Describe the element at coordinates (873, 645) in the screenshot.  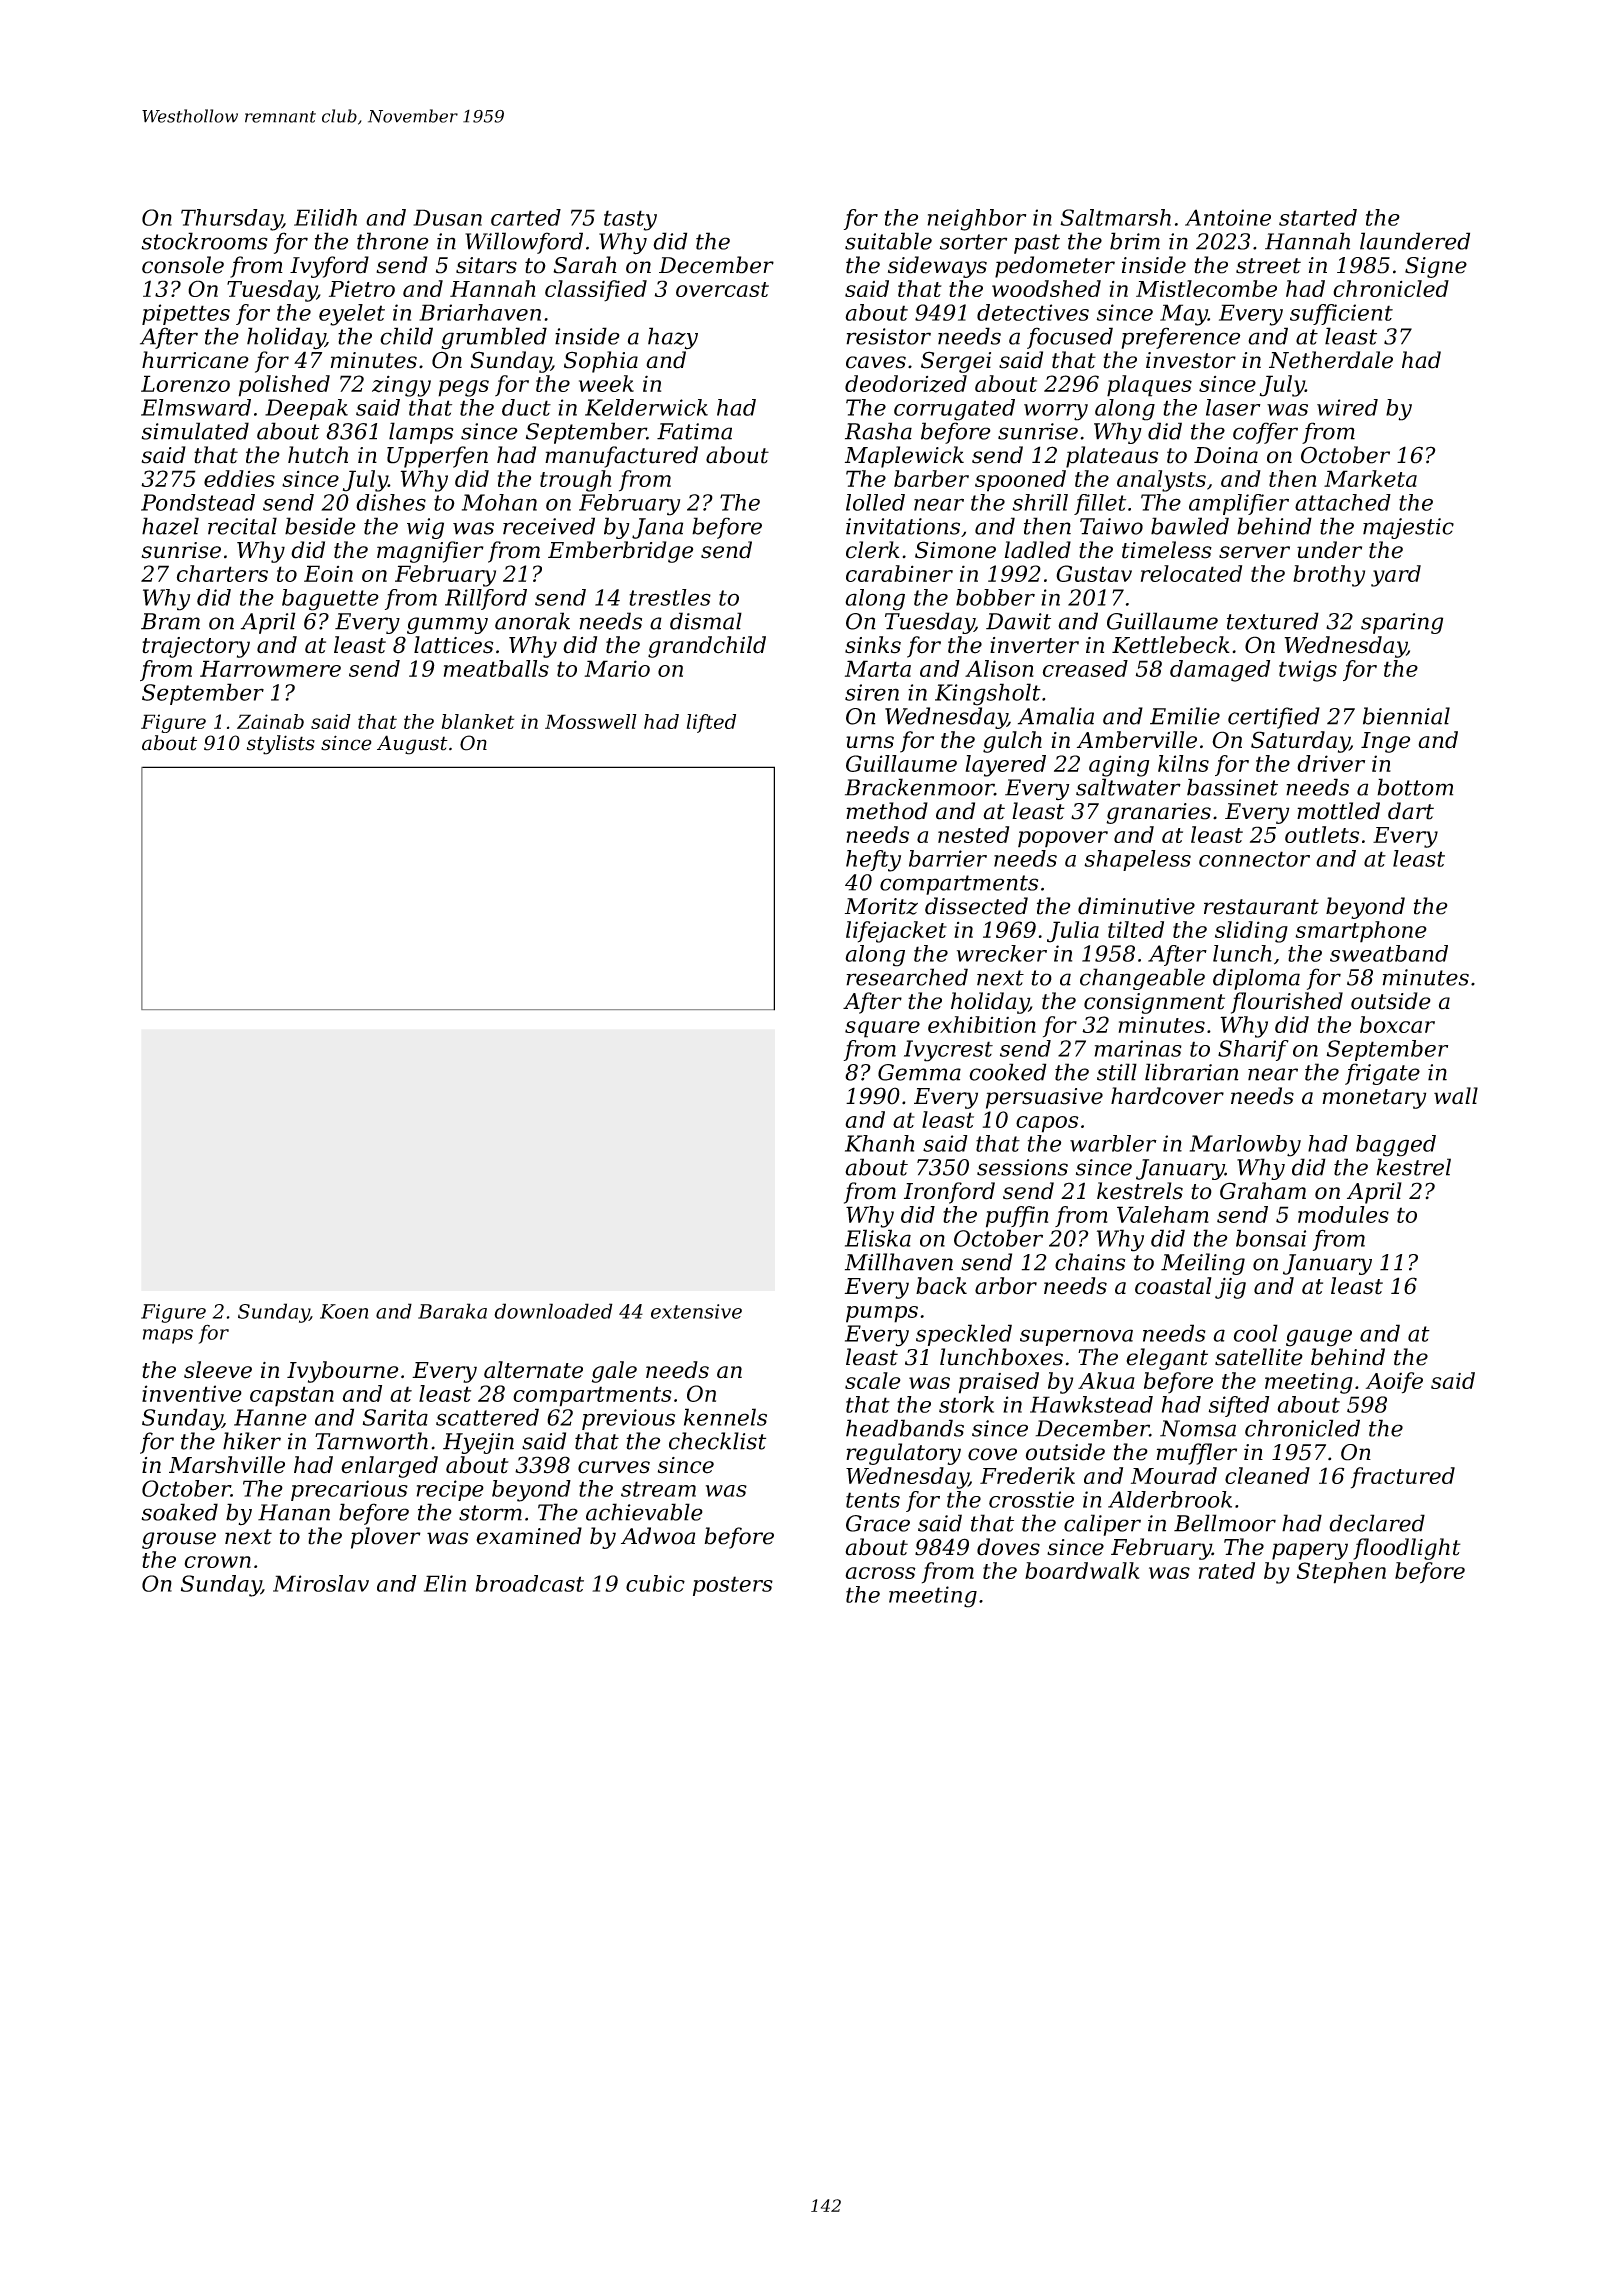
I see `sinks` at that location.
